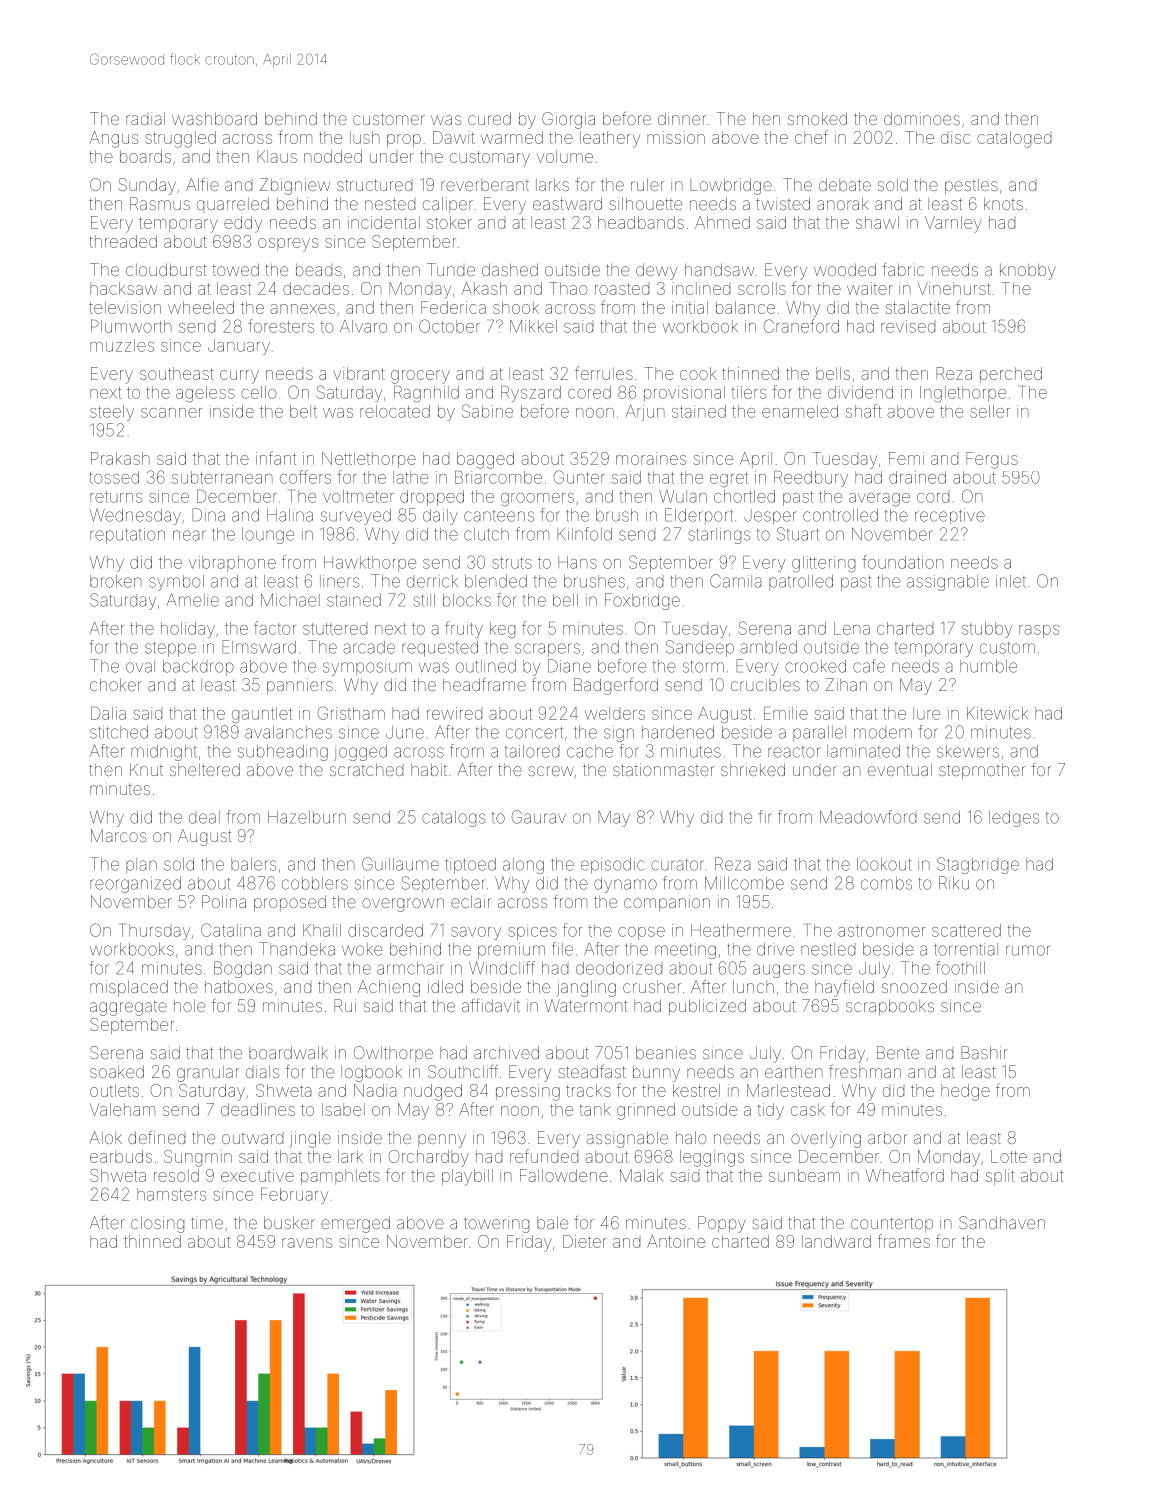  I want to click on cured, so click(489, 118).
